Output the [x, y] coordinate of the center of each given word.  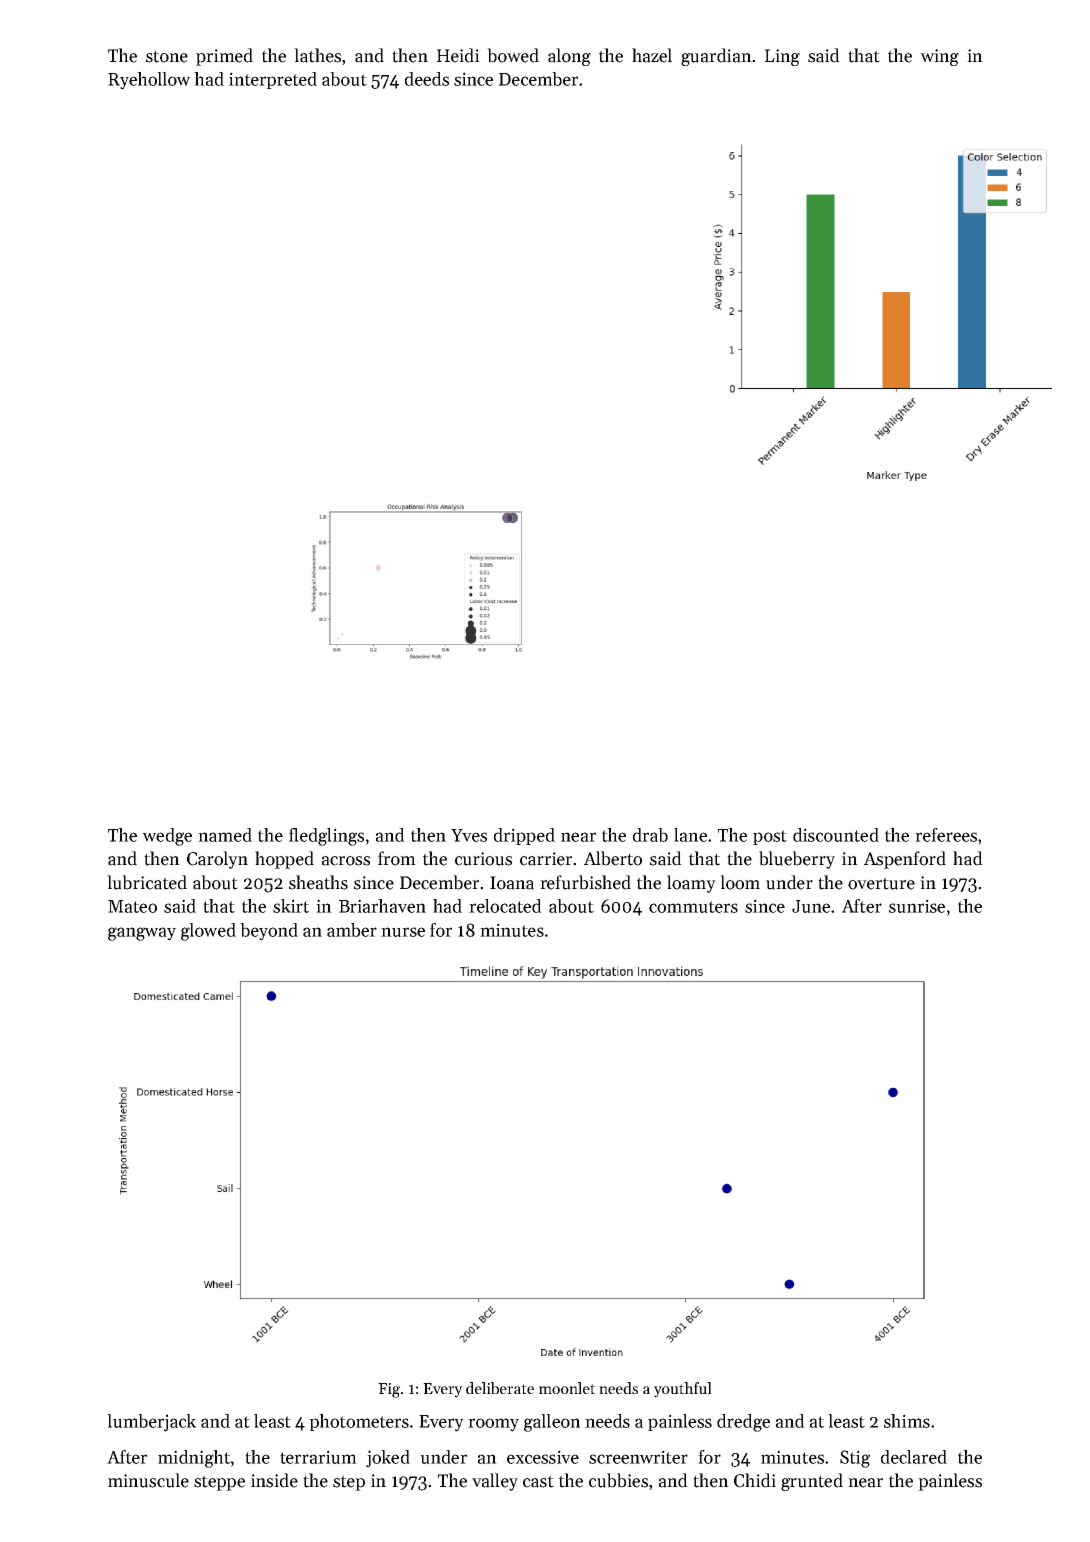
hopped [284, 860]
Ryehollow [149, 81]
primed [224, 57]
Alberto [613, 858]
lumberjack [151, 1423]
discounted [836, 835]
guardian [716, 57]
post [770, 837]
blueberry [797, 860]
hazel [652, 55]
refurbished [585, 882]
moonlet [567, 1388]
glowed [208, 932]
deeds [427, 79]
